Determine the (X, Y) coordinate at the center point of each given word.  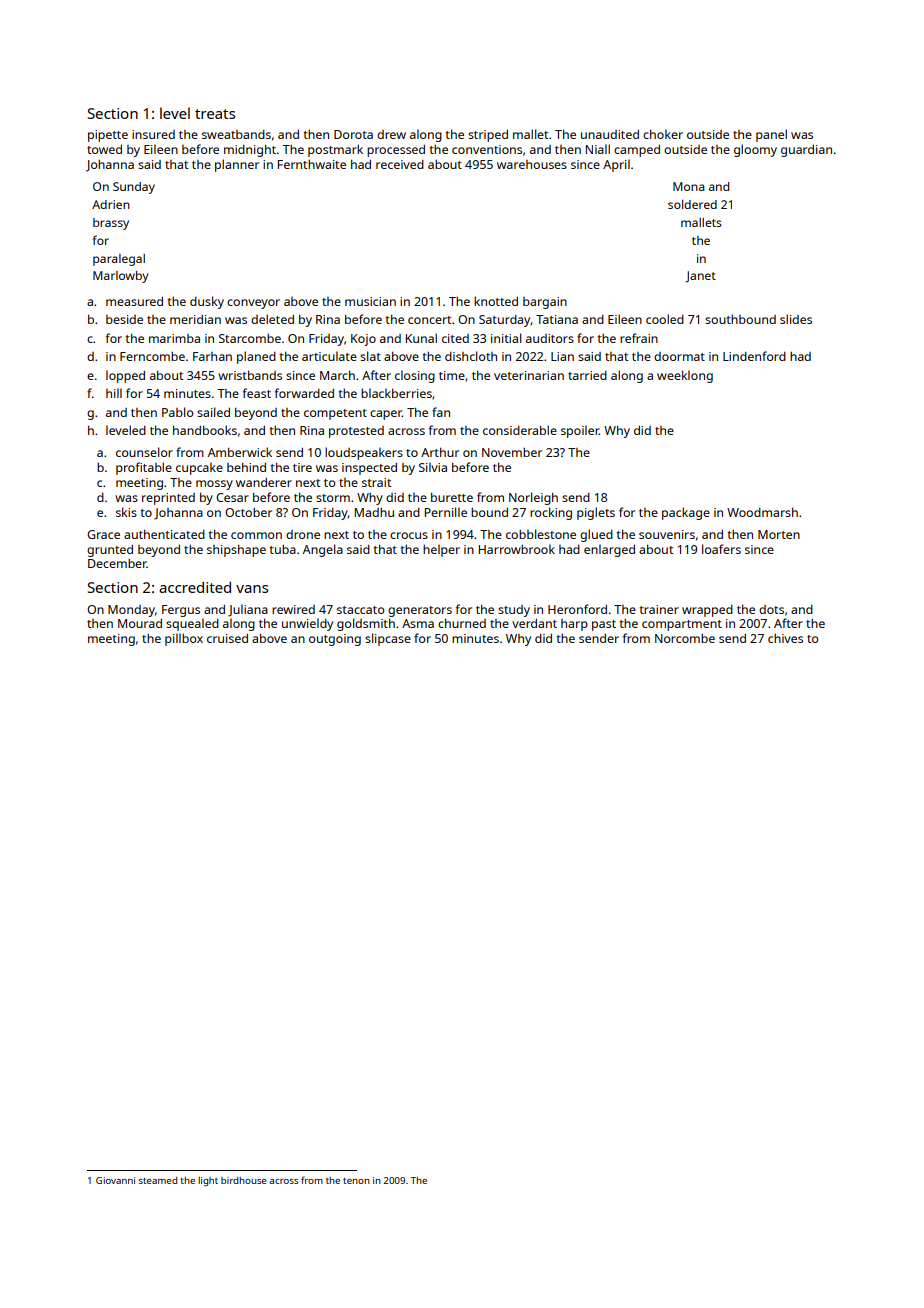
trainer (659, 609)
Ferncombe (152, 356)
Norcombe (685, 638)
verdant (534, 623)
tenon (356, 1181)
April (616, 165)
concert (430, 320)
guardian (806, 151)
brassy (111, 224)
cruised (227, 638)
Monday (131, 611)
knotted (496, 301)
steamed (158, 1180)
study (514, 611)
